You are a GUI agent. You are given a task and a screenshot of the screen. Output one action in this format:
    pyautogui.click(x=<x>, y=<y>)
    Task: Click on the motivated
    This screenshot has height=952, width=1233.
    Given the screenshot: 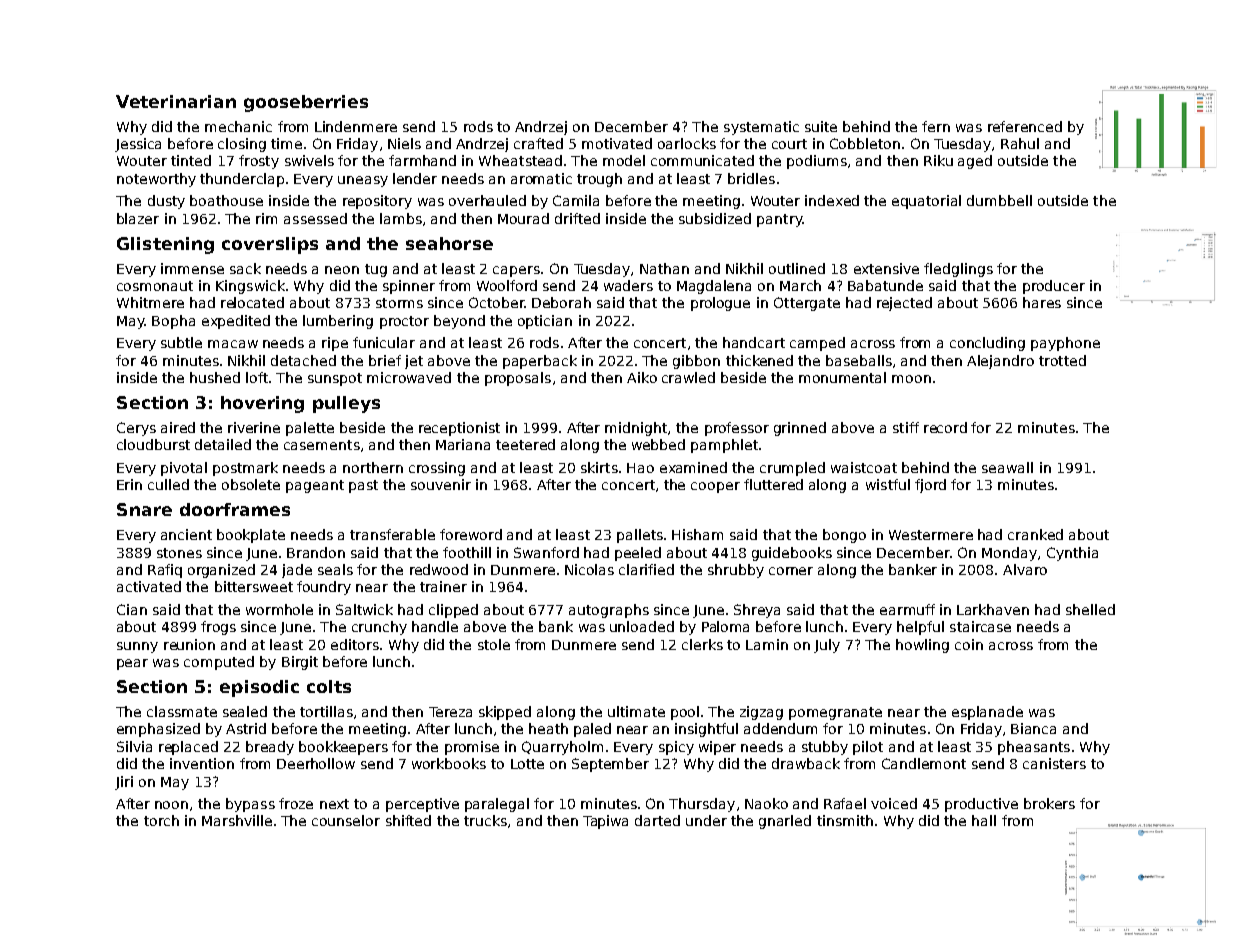 What is the action you would take?
    pyautogui.click(x=617, y=143)
